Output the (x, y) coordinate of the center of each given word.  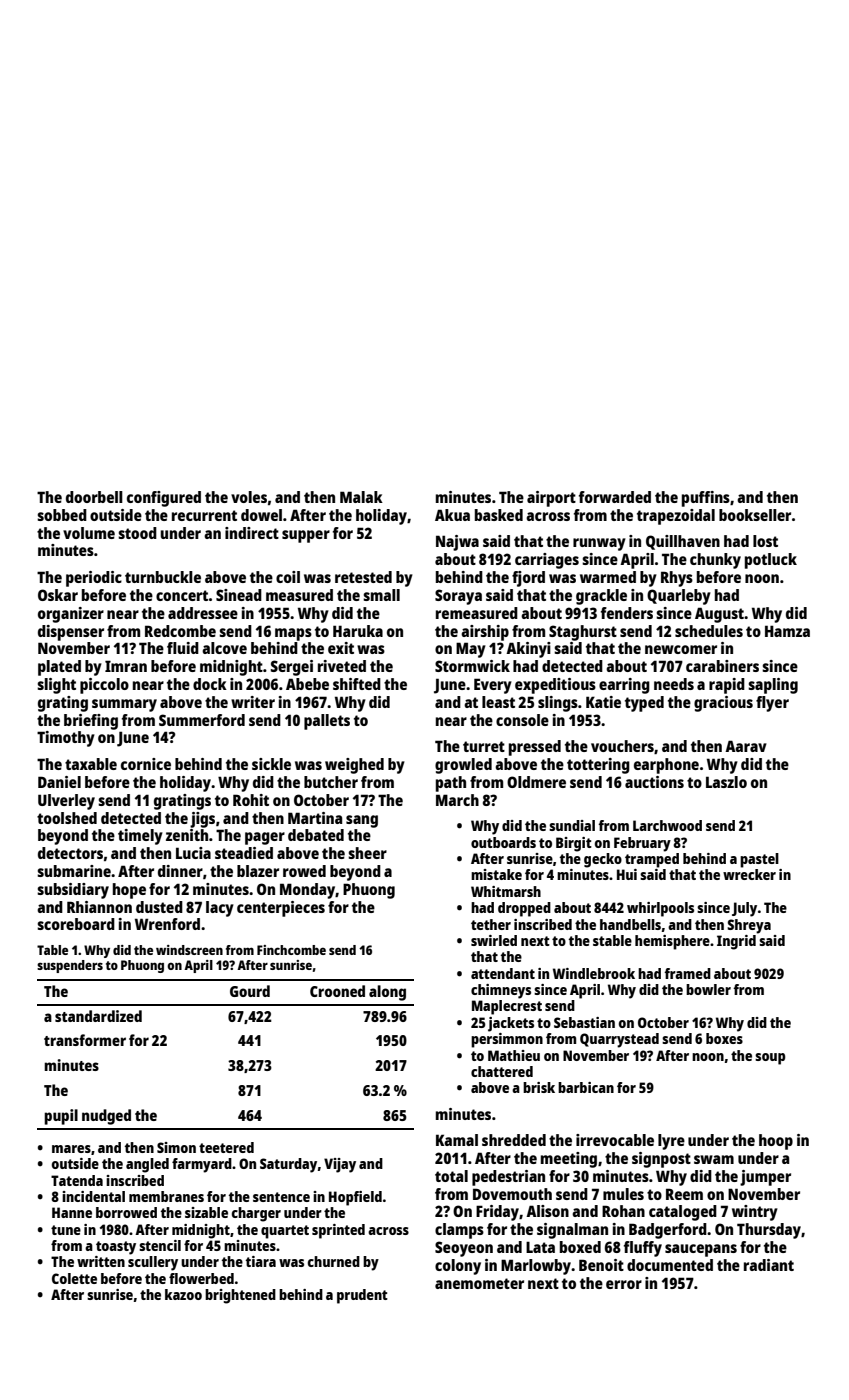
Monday (308, 891)
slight (56, 686)
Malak (361, 497)
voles (249, 497)
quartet (285, 1232)
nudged (106, 1117)
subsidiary (73, 891)
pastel (759, 860)
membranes (166, 1196)
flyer (772, 704)
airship (485, 633)
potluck (771, 561)
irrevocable (615, 1140)
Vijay (340, 1165)
